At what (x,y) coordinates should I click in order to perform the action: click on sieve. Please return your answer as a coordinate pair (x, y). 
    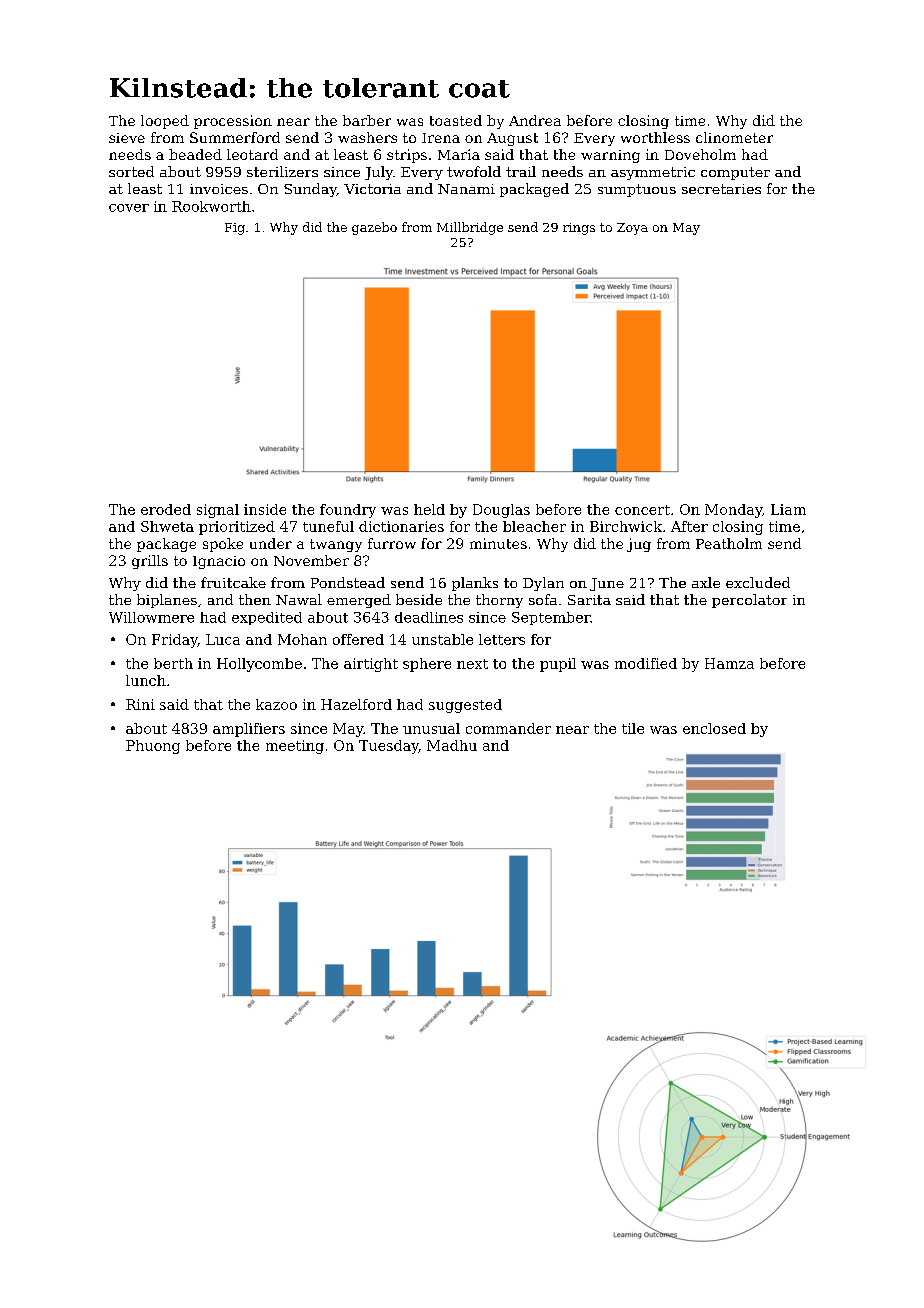
    Looking at the image, I should click on (127, 138).
